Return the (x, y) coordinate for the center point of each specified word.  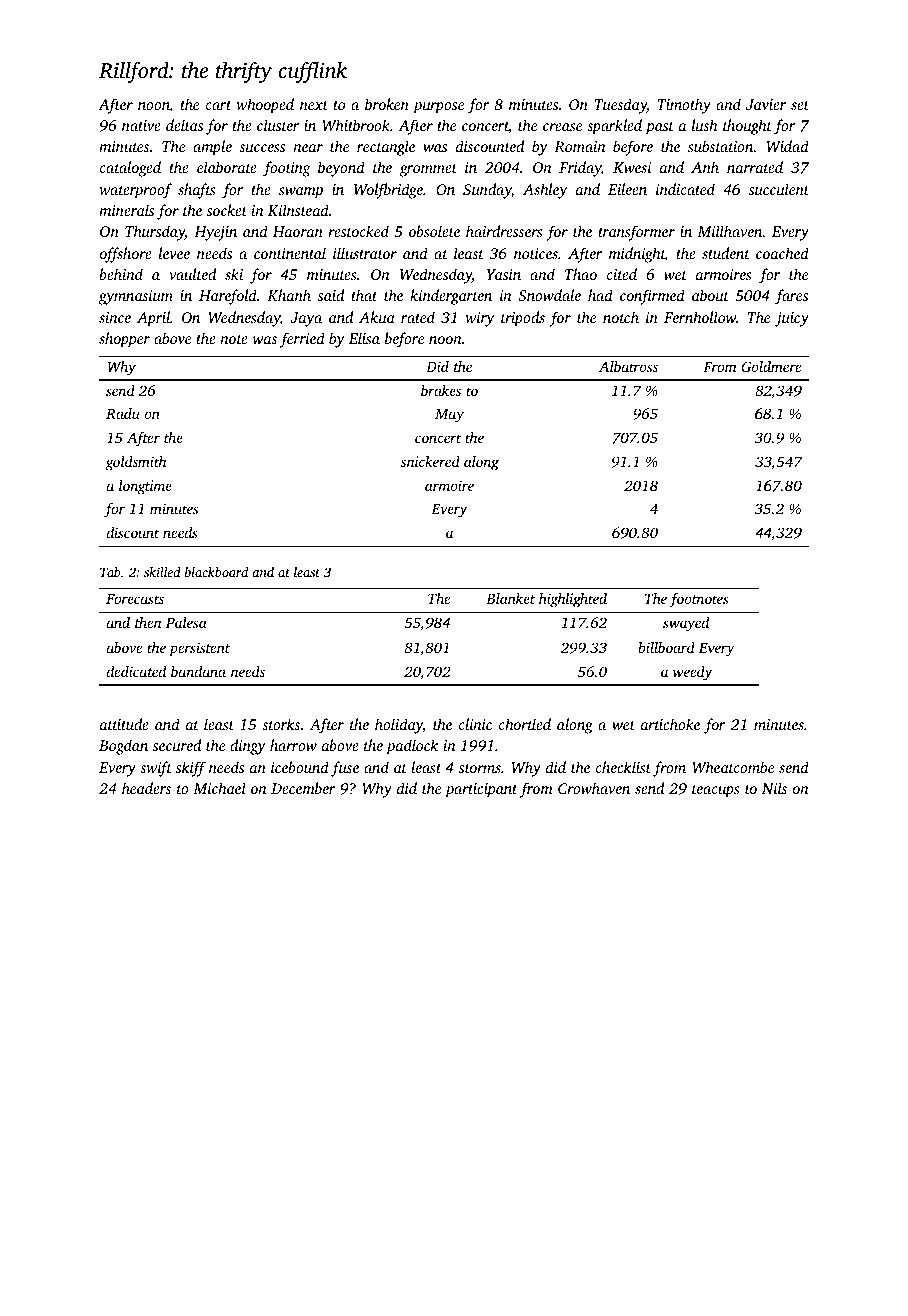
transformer (636, 233)
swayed (686, 624)
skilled (162, 572)
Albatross (628, 366)
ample (212, 148)
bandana (198, 671)
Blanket (510, 598)
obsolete (434, 231)
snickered (430, 461)
